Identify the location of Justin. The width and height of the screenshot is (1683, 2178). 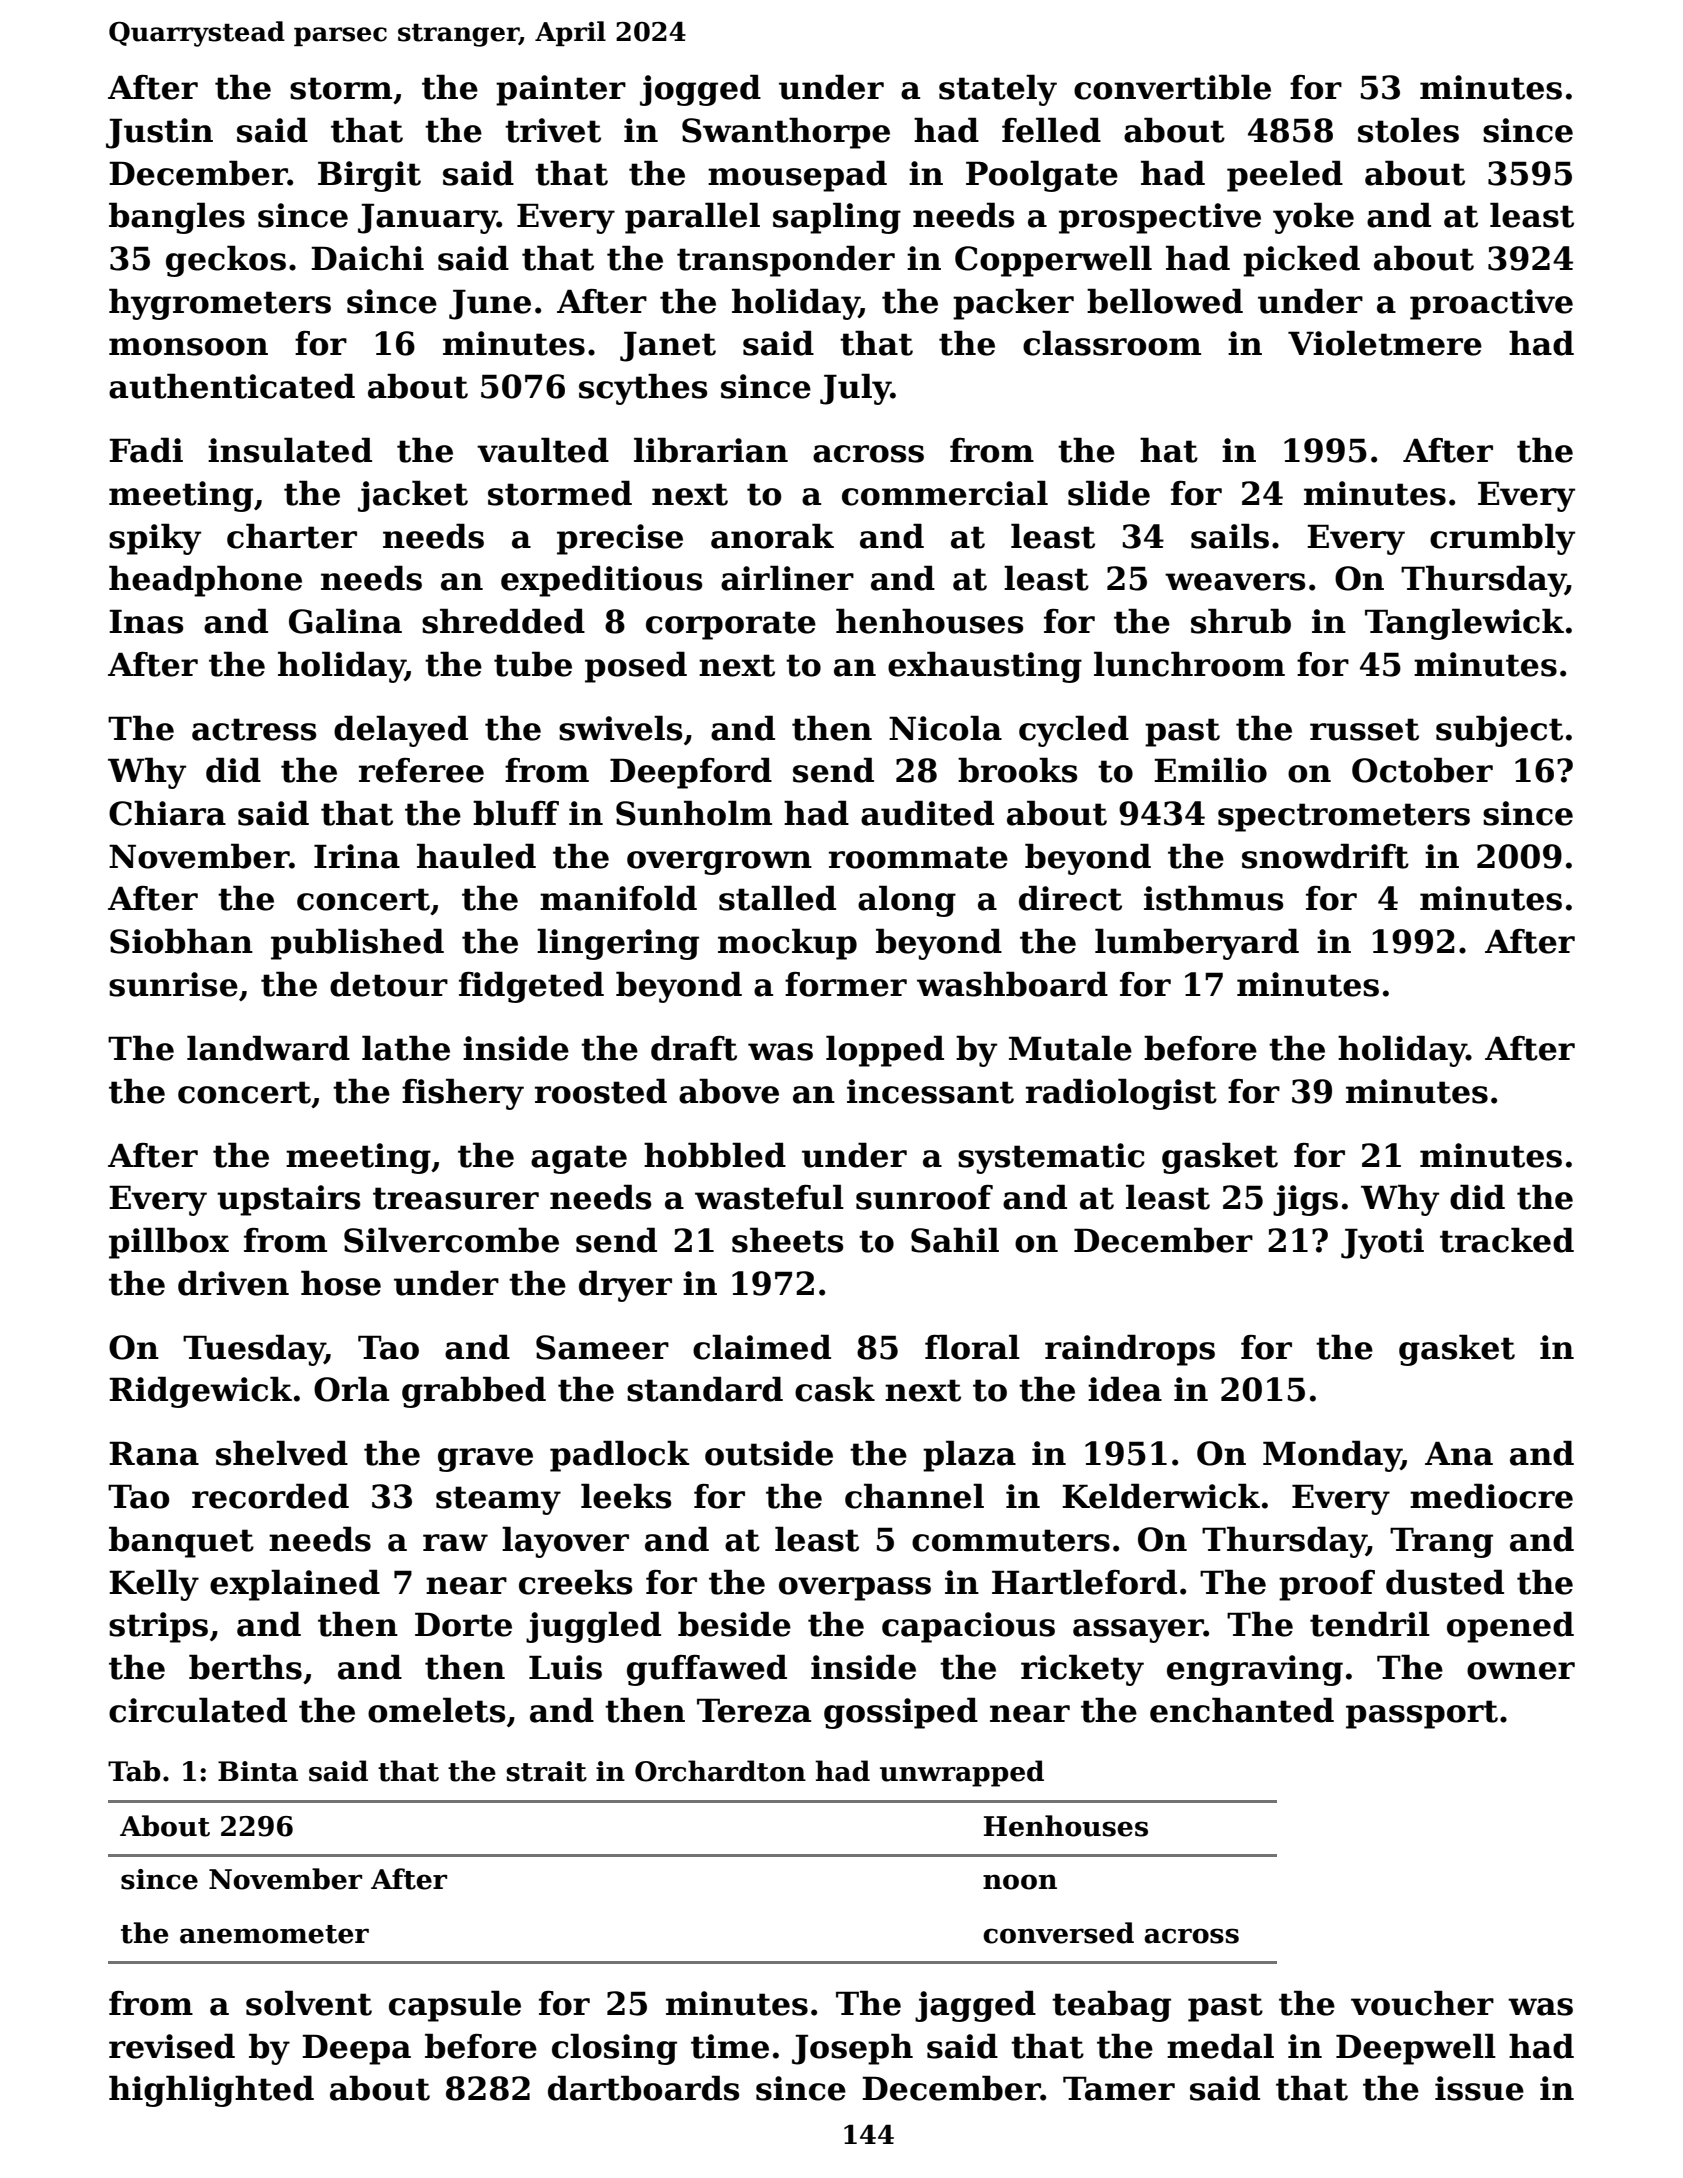
(159, 133).
